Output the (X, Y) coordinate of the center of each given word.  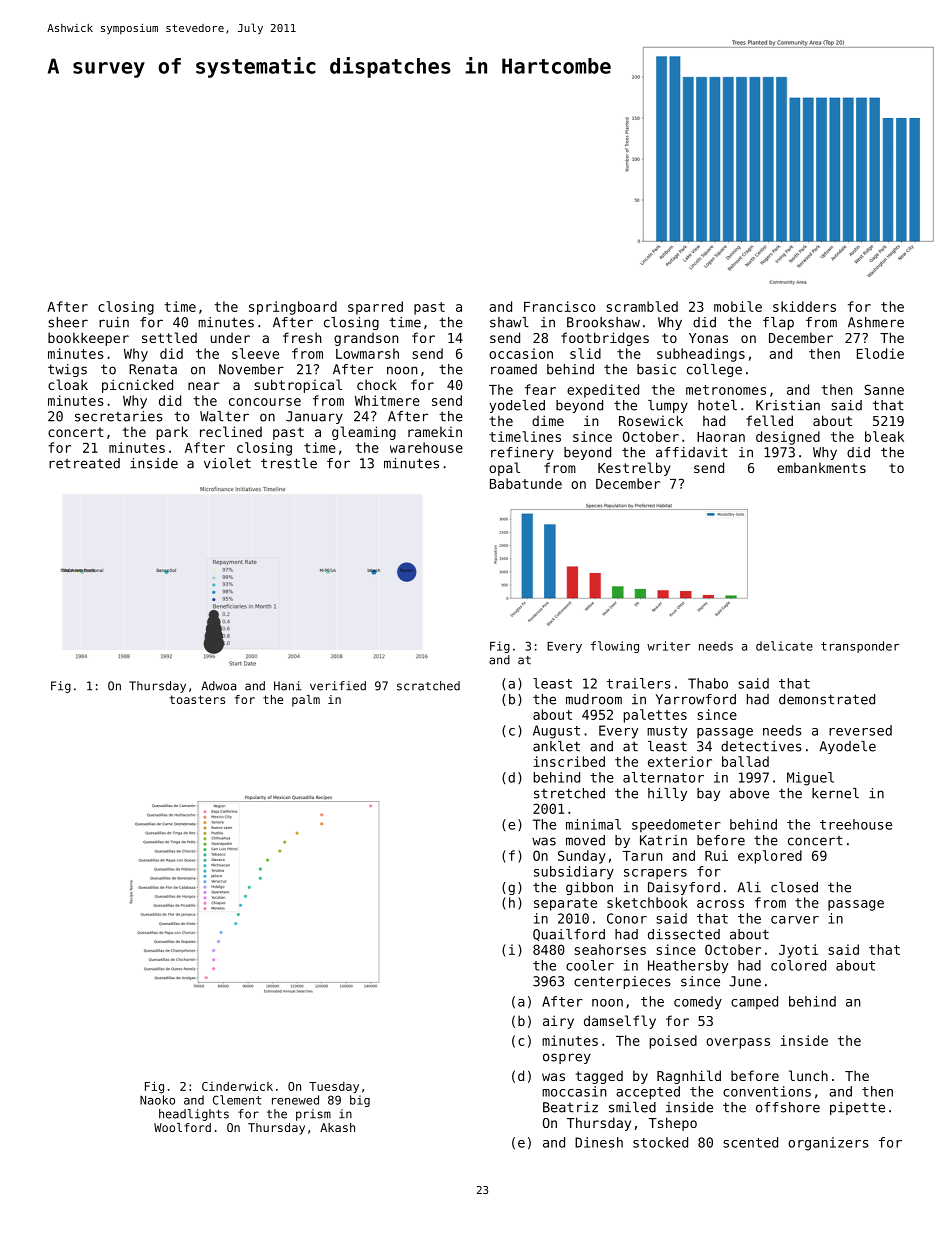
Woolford (182, 1127)
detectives (761, 746)
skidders (804, 306)
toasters (197, 699)
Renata (153, 369)
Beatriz (570, 1107)
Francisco (559, 306)
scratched (428, 686)
